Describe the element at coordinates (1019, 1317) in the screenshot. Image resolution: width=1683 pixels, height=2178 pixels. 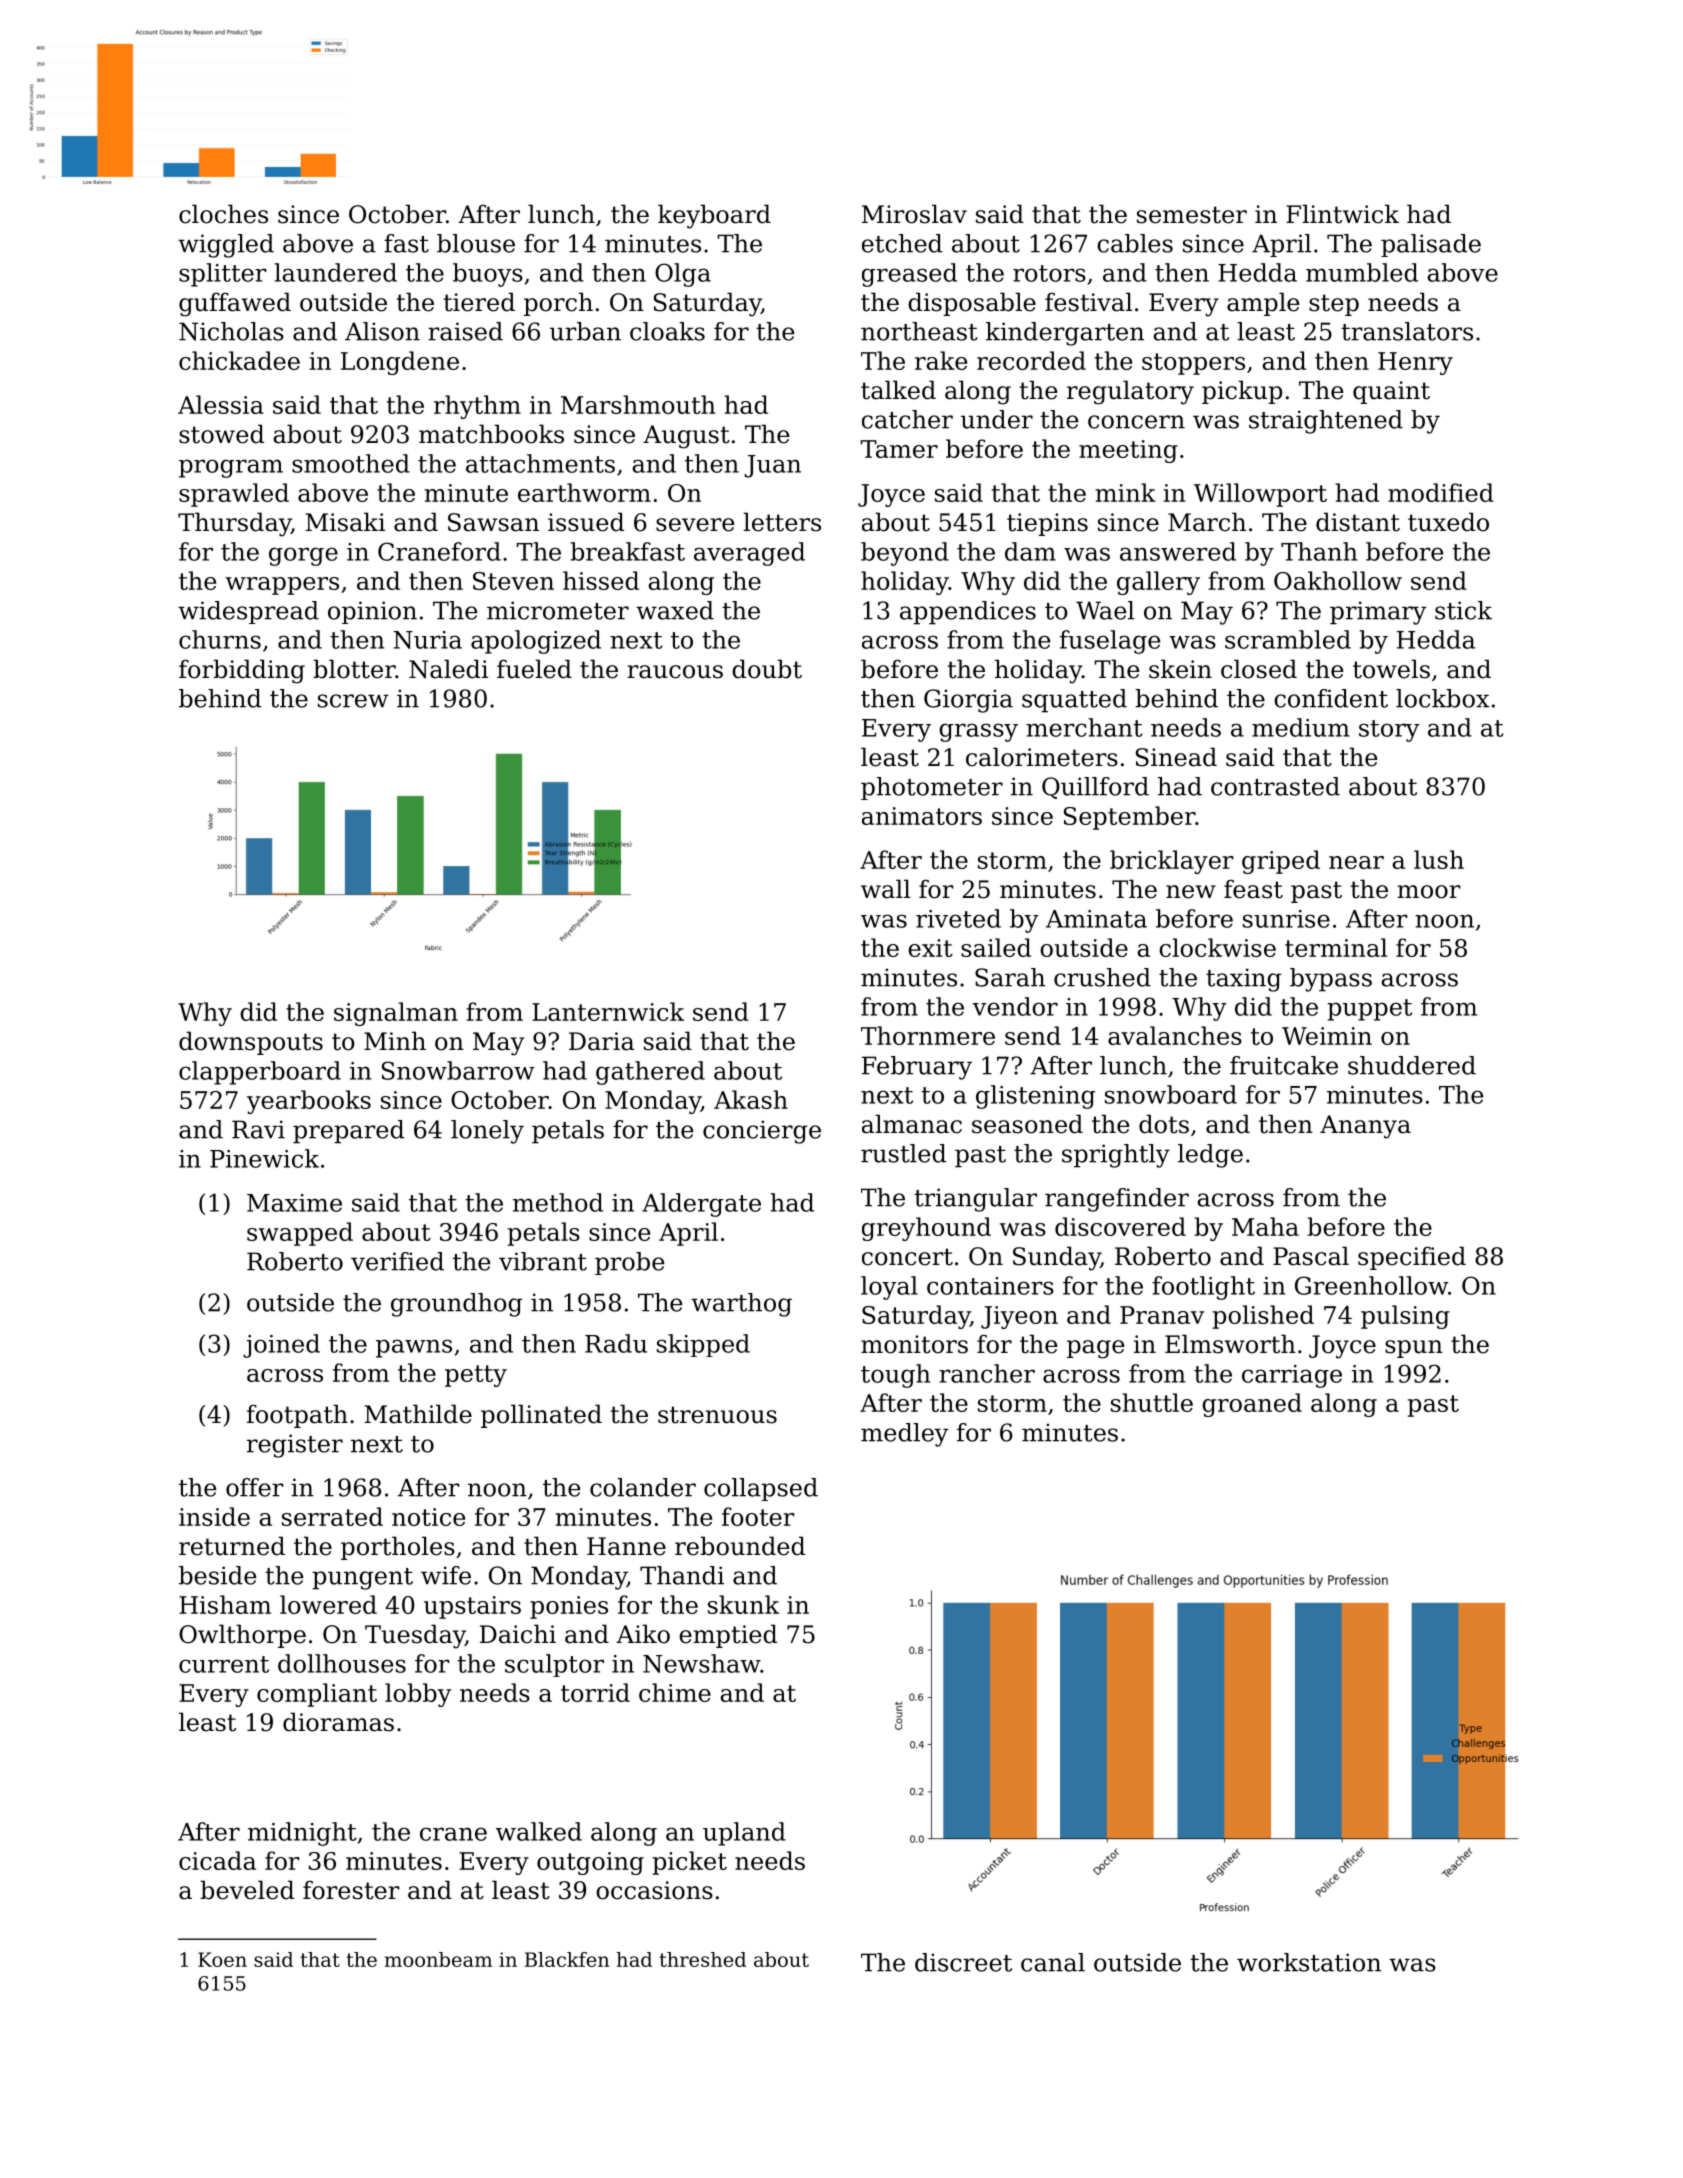
I see `Jiyeon` at that location.
